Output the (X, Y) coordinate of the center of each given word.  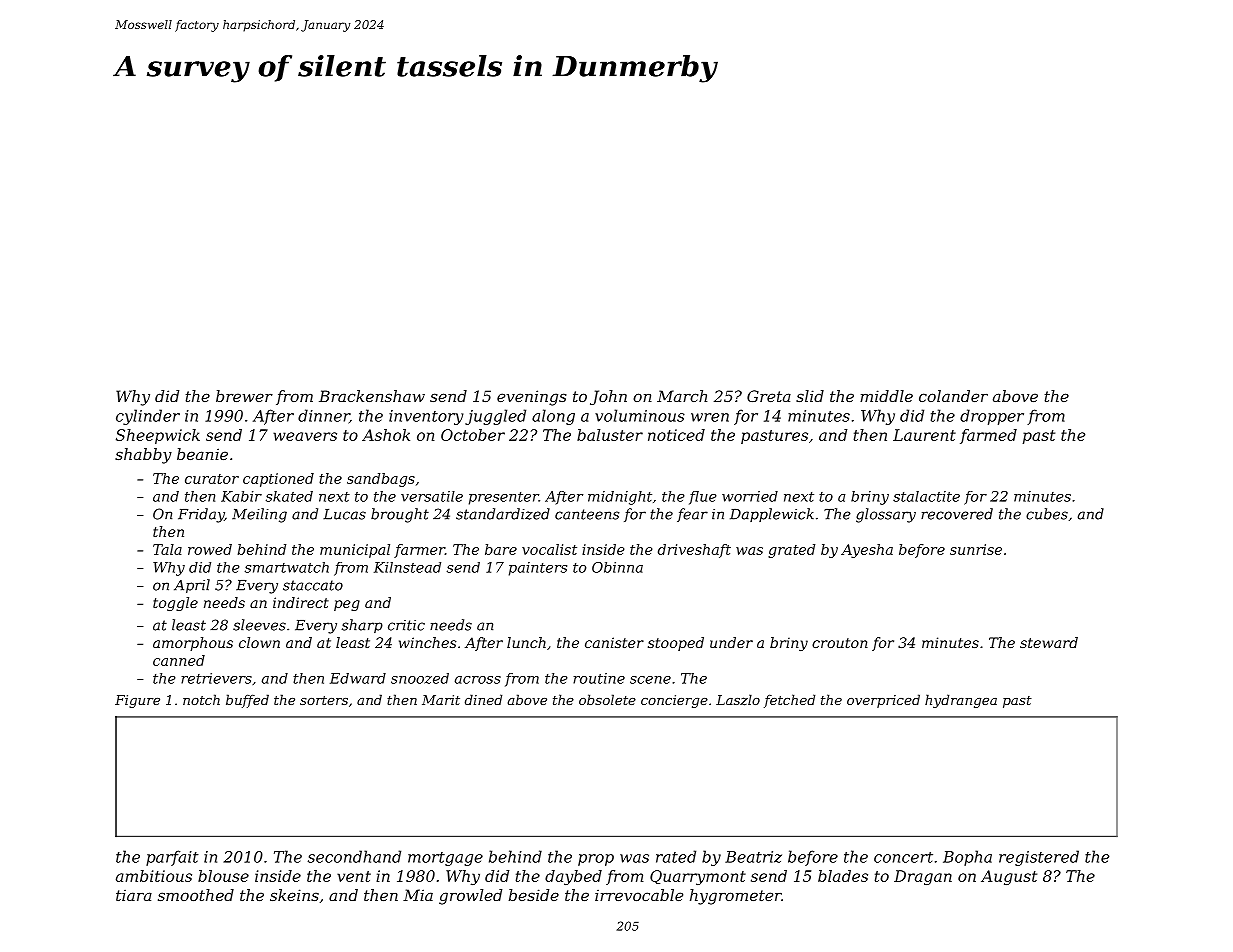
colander (953, 396)
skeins (294, 895)
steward (1049, 642)
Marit (441, 700)
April (192, 586)
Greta (769, 396)
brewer (244, 396)
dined (483, 699)
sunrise (976, 549)
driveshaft (694, 551)
